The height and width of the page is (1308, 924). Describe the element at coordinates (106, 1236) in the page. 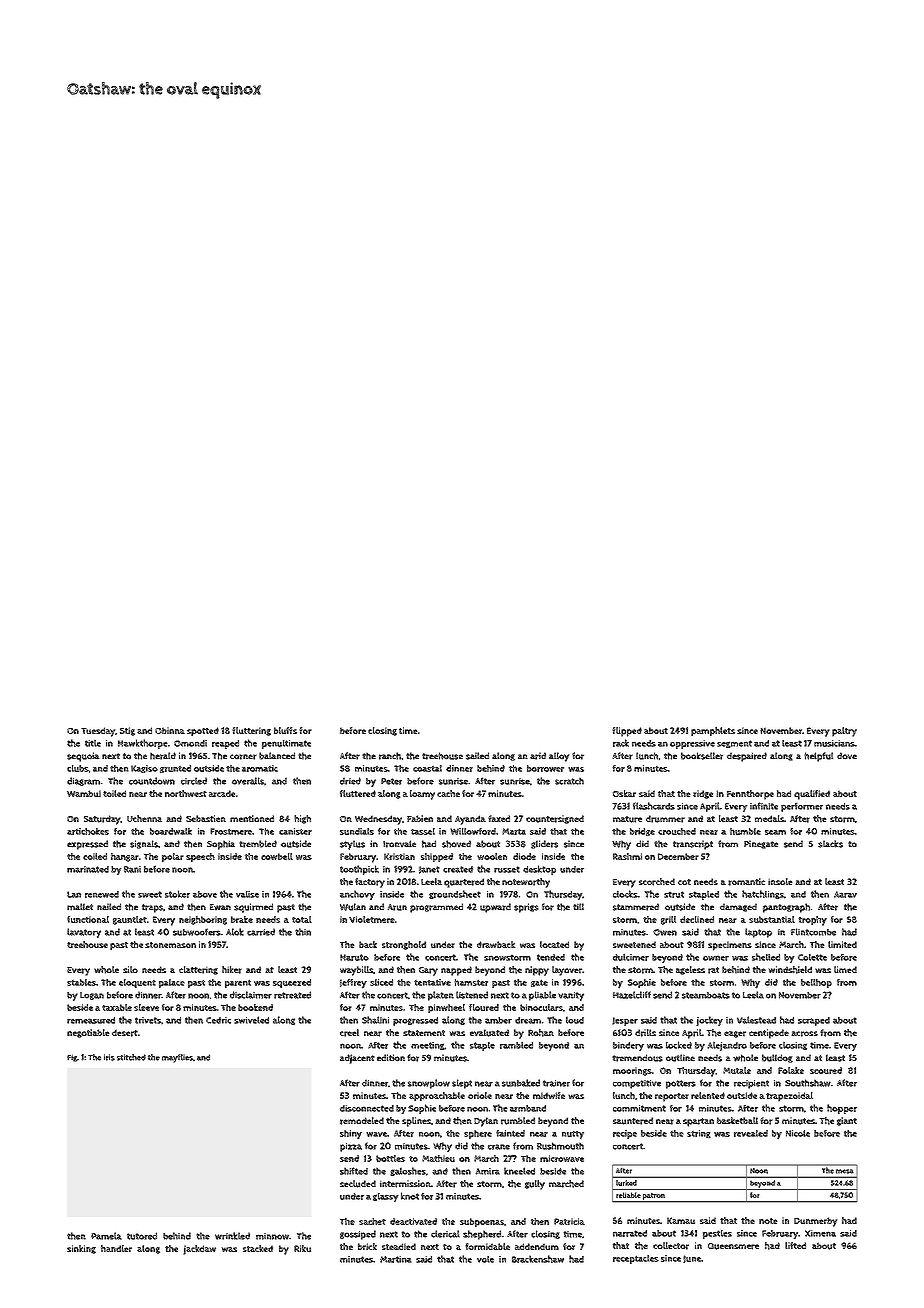

I see `Pamela` at that location.
